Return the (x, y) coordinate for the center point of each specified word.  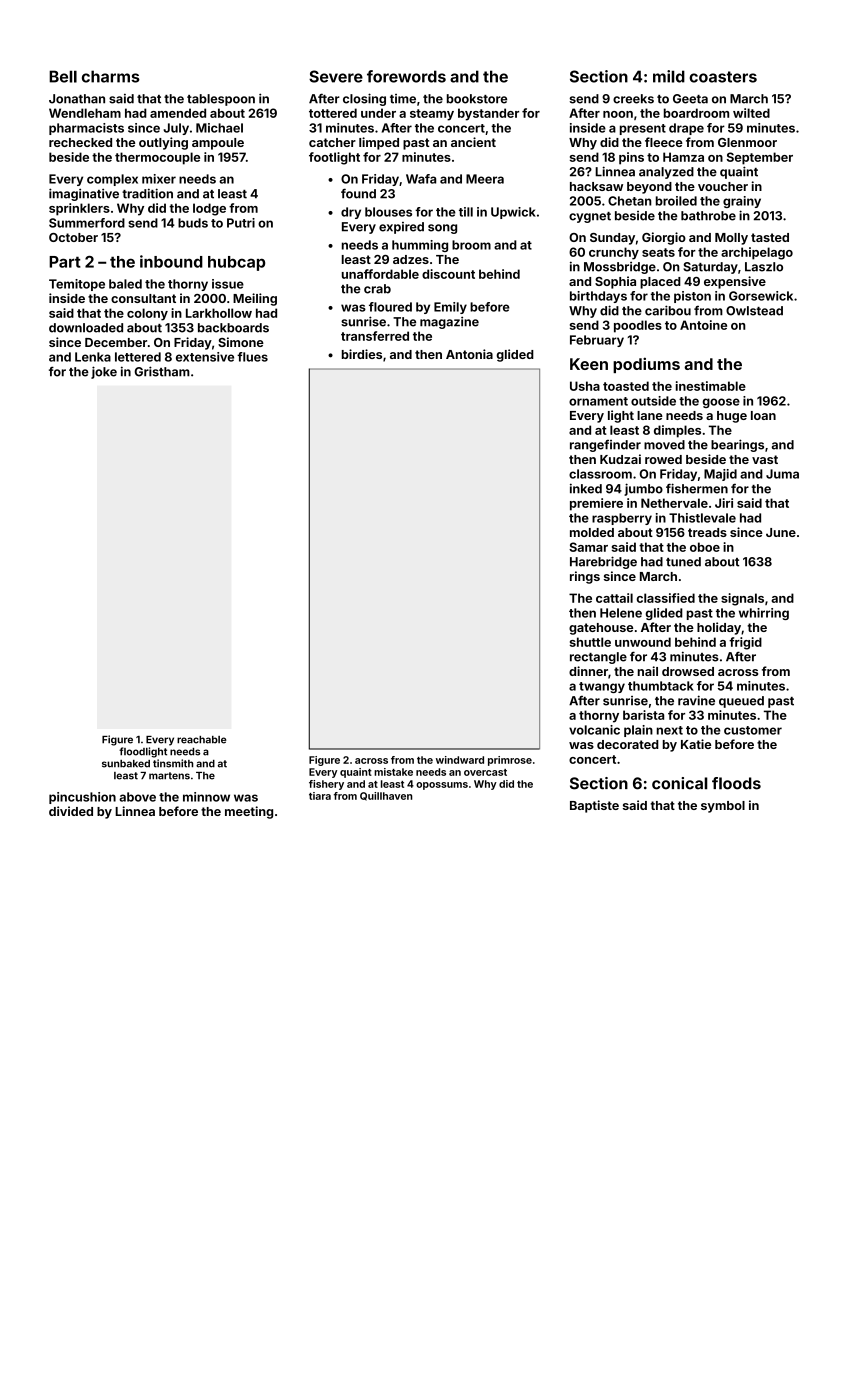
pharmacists (86, 129)
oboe (705, 547)
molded (592, 532)
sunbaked (126, 764)
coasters (723, 77)
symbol (723, 807)
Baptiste (594, 806)
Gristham (162, 371)
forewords (406, 76)
